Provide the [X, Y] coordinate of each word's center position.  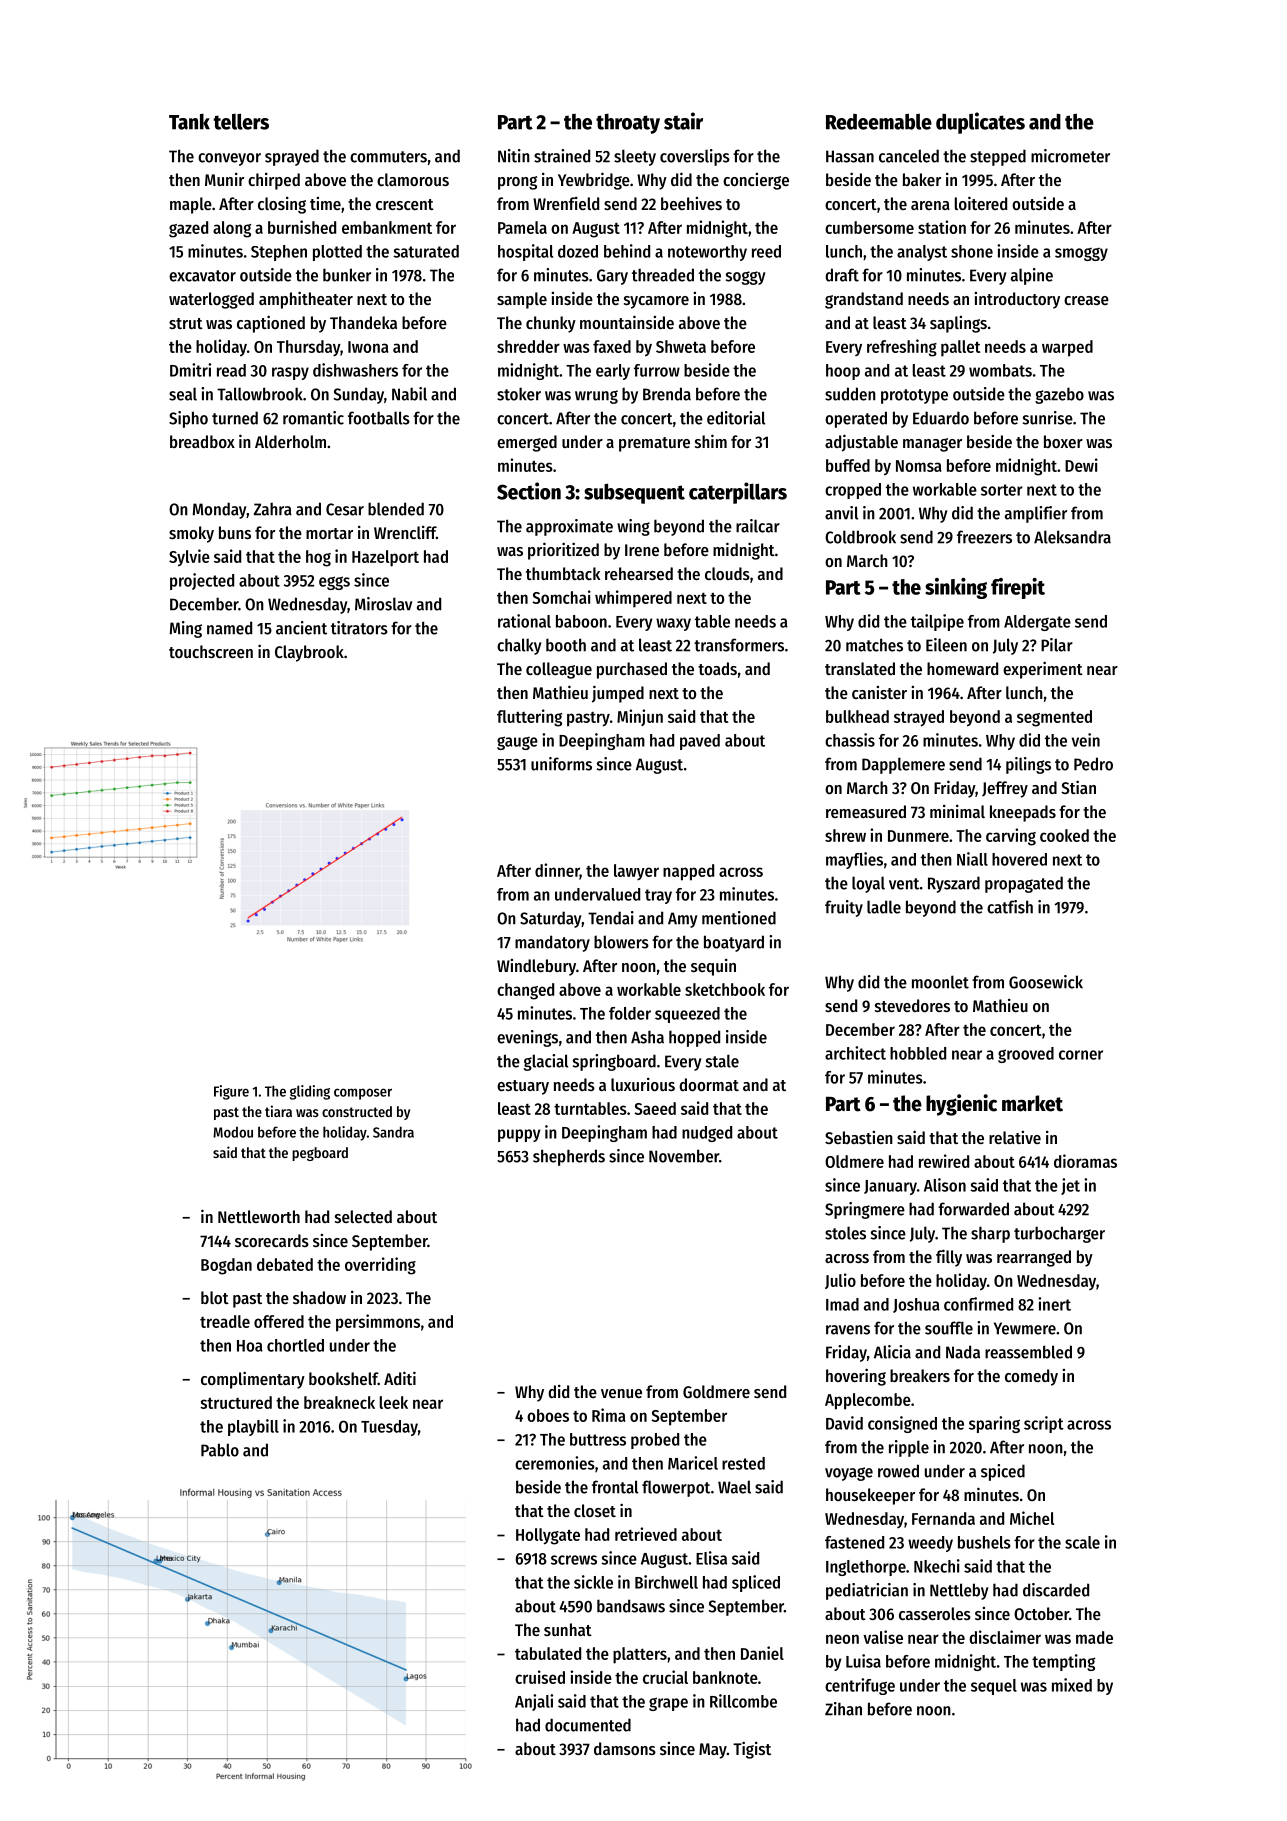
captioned [271, 324]
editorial [736, 418]
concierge [756, 181]
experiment [1043, 670]
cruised [540, 1677]
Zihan [843, 1709]
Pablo [220, 1450]
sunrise [1048, 418]
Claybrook [309, 653]
